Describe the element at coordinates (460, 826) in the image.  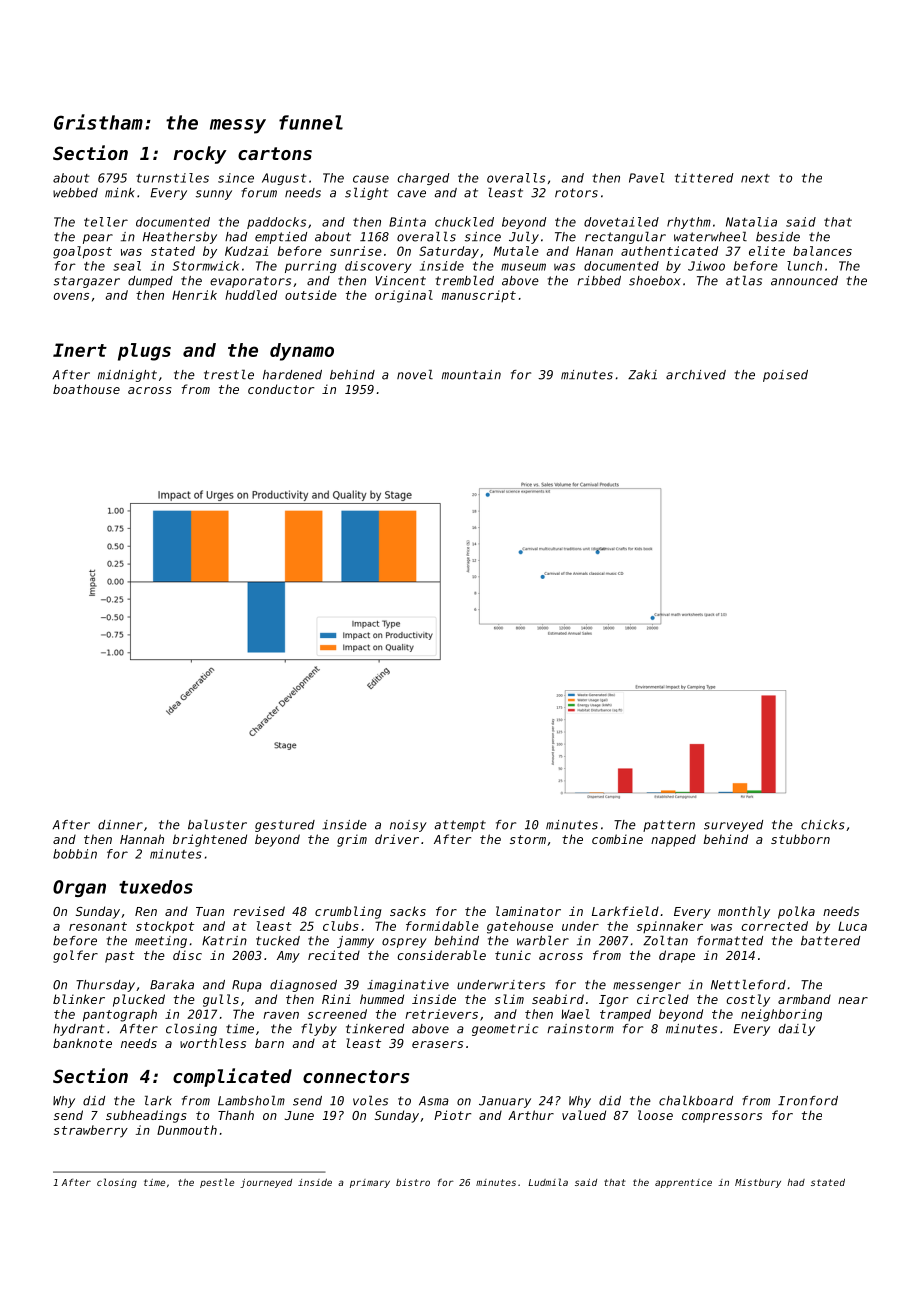
I see `attempt` at that location.
